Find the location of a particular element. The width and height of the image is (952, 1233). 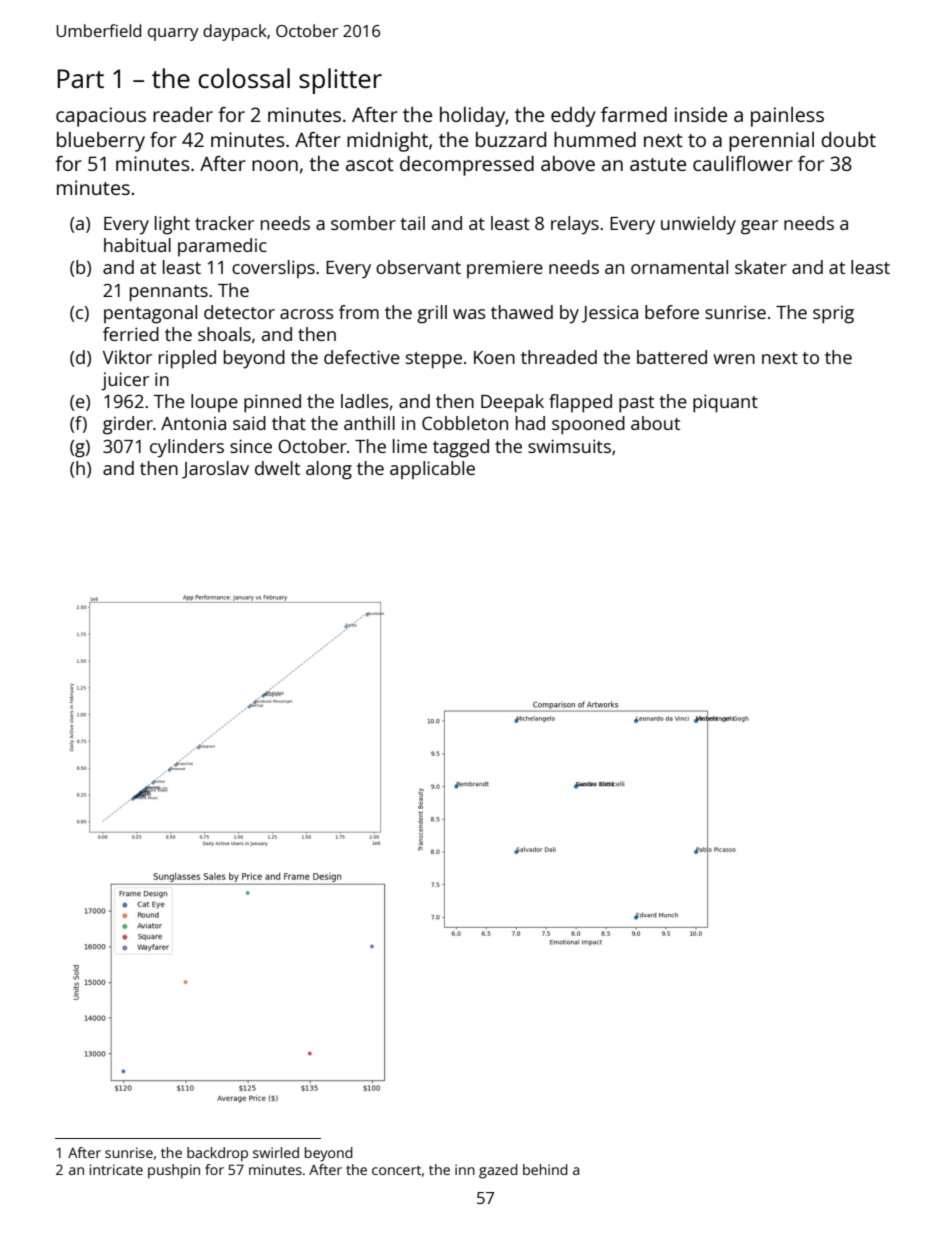

habitual is located at coordinates (137, 245).
